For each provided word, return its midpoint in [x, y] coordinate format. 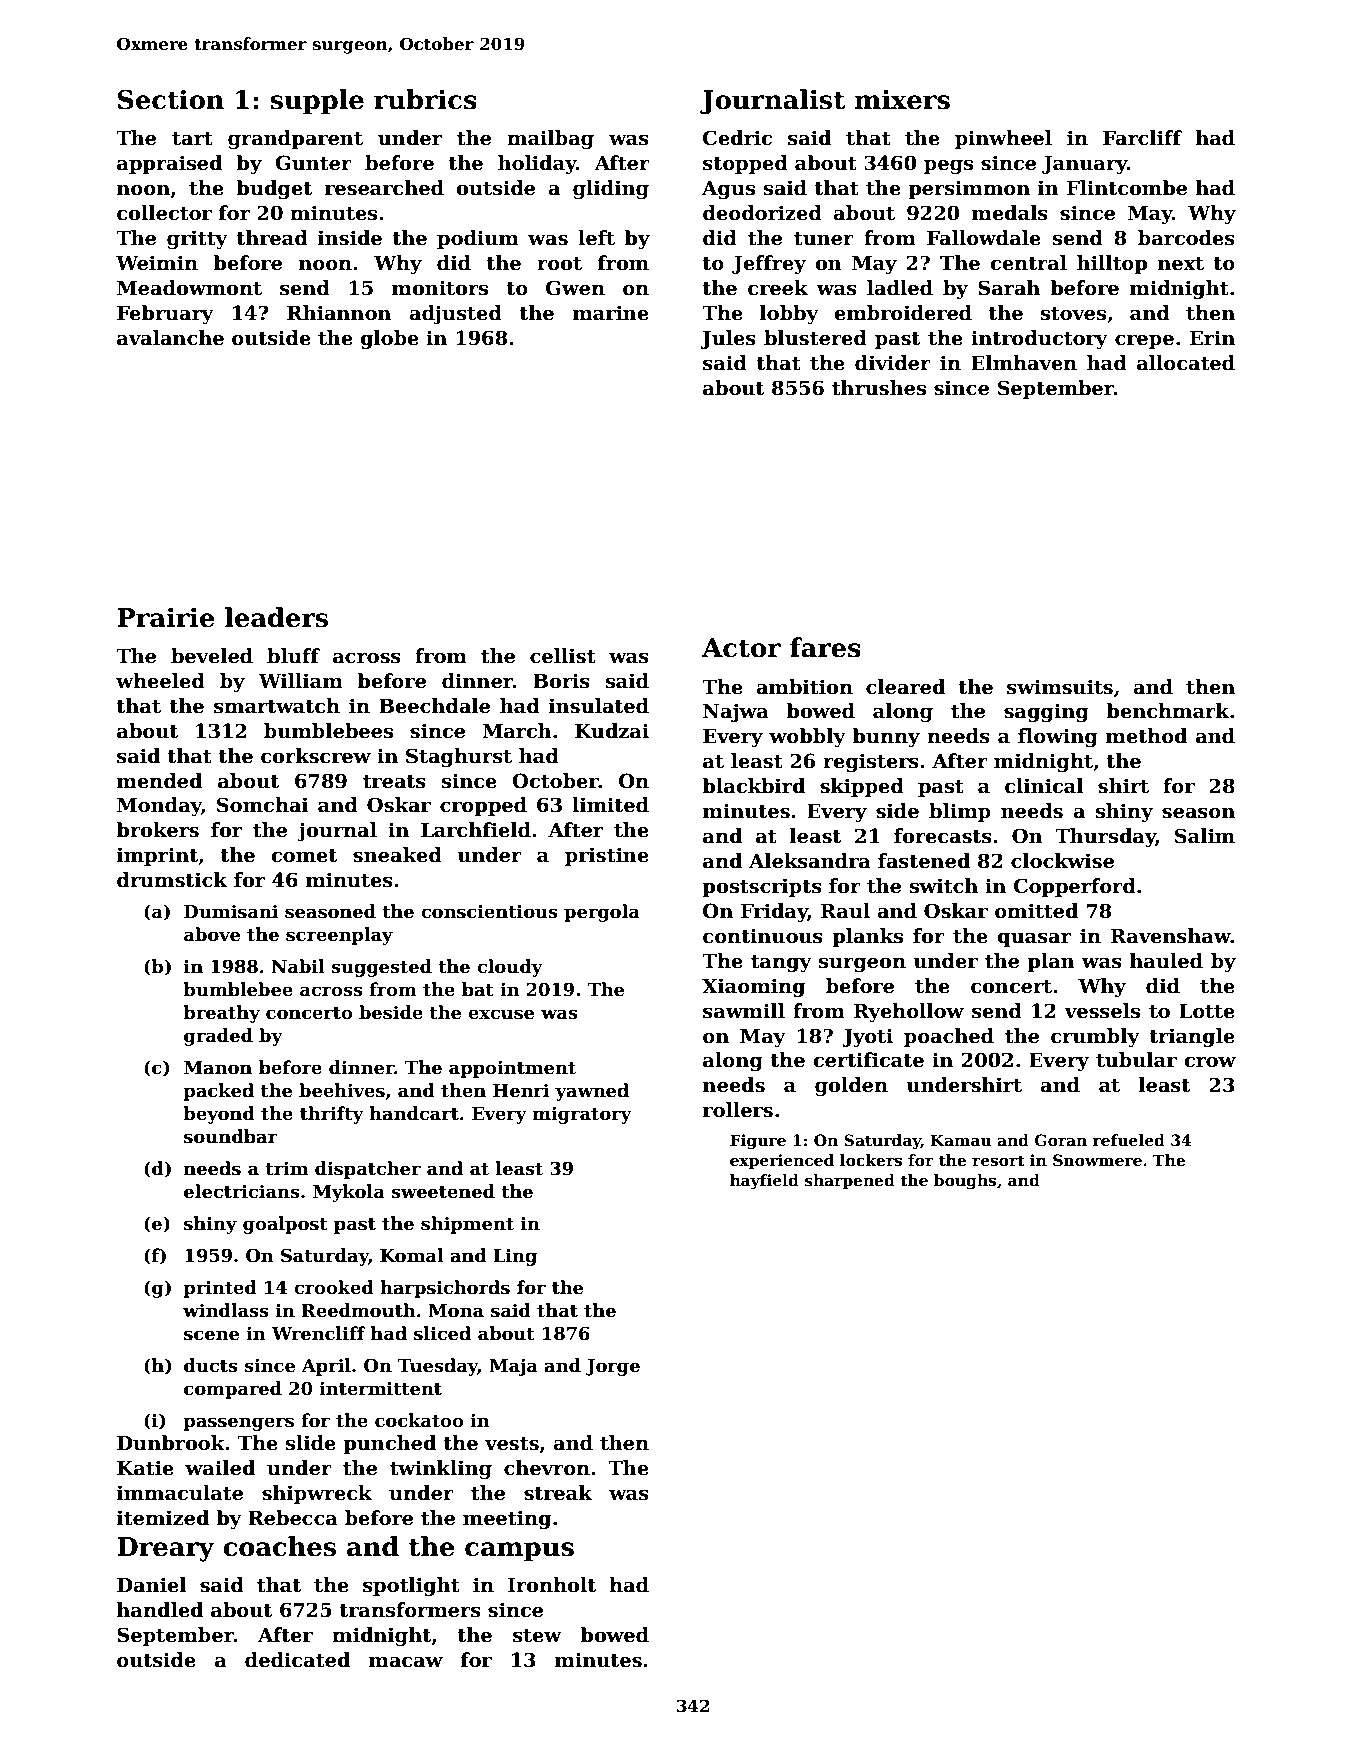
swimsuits [1060, 687]
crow [1210, 1062]
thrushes [879, 388]
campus [519, 1552]
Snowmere [1097, 1160]
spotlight [411, 1586]
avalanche [170, 338]
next [1181, 264]
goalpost [285, 1225]
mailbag [550, 139]
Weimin [157, 263]
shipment [467, 1225]
